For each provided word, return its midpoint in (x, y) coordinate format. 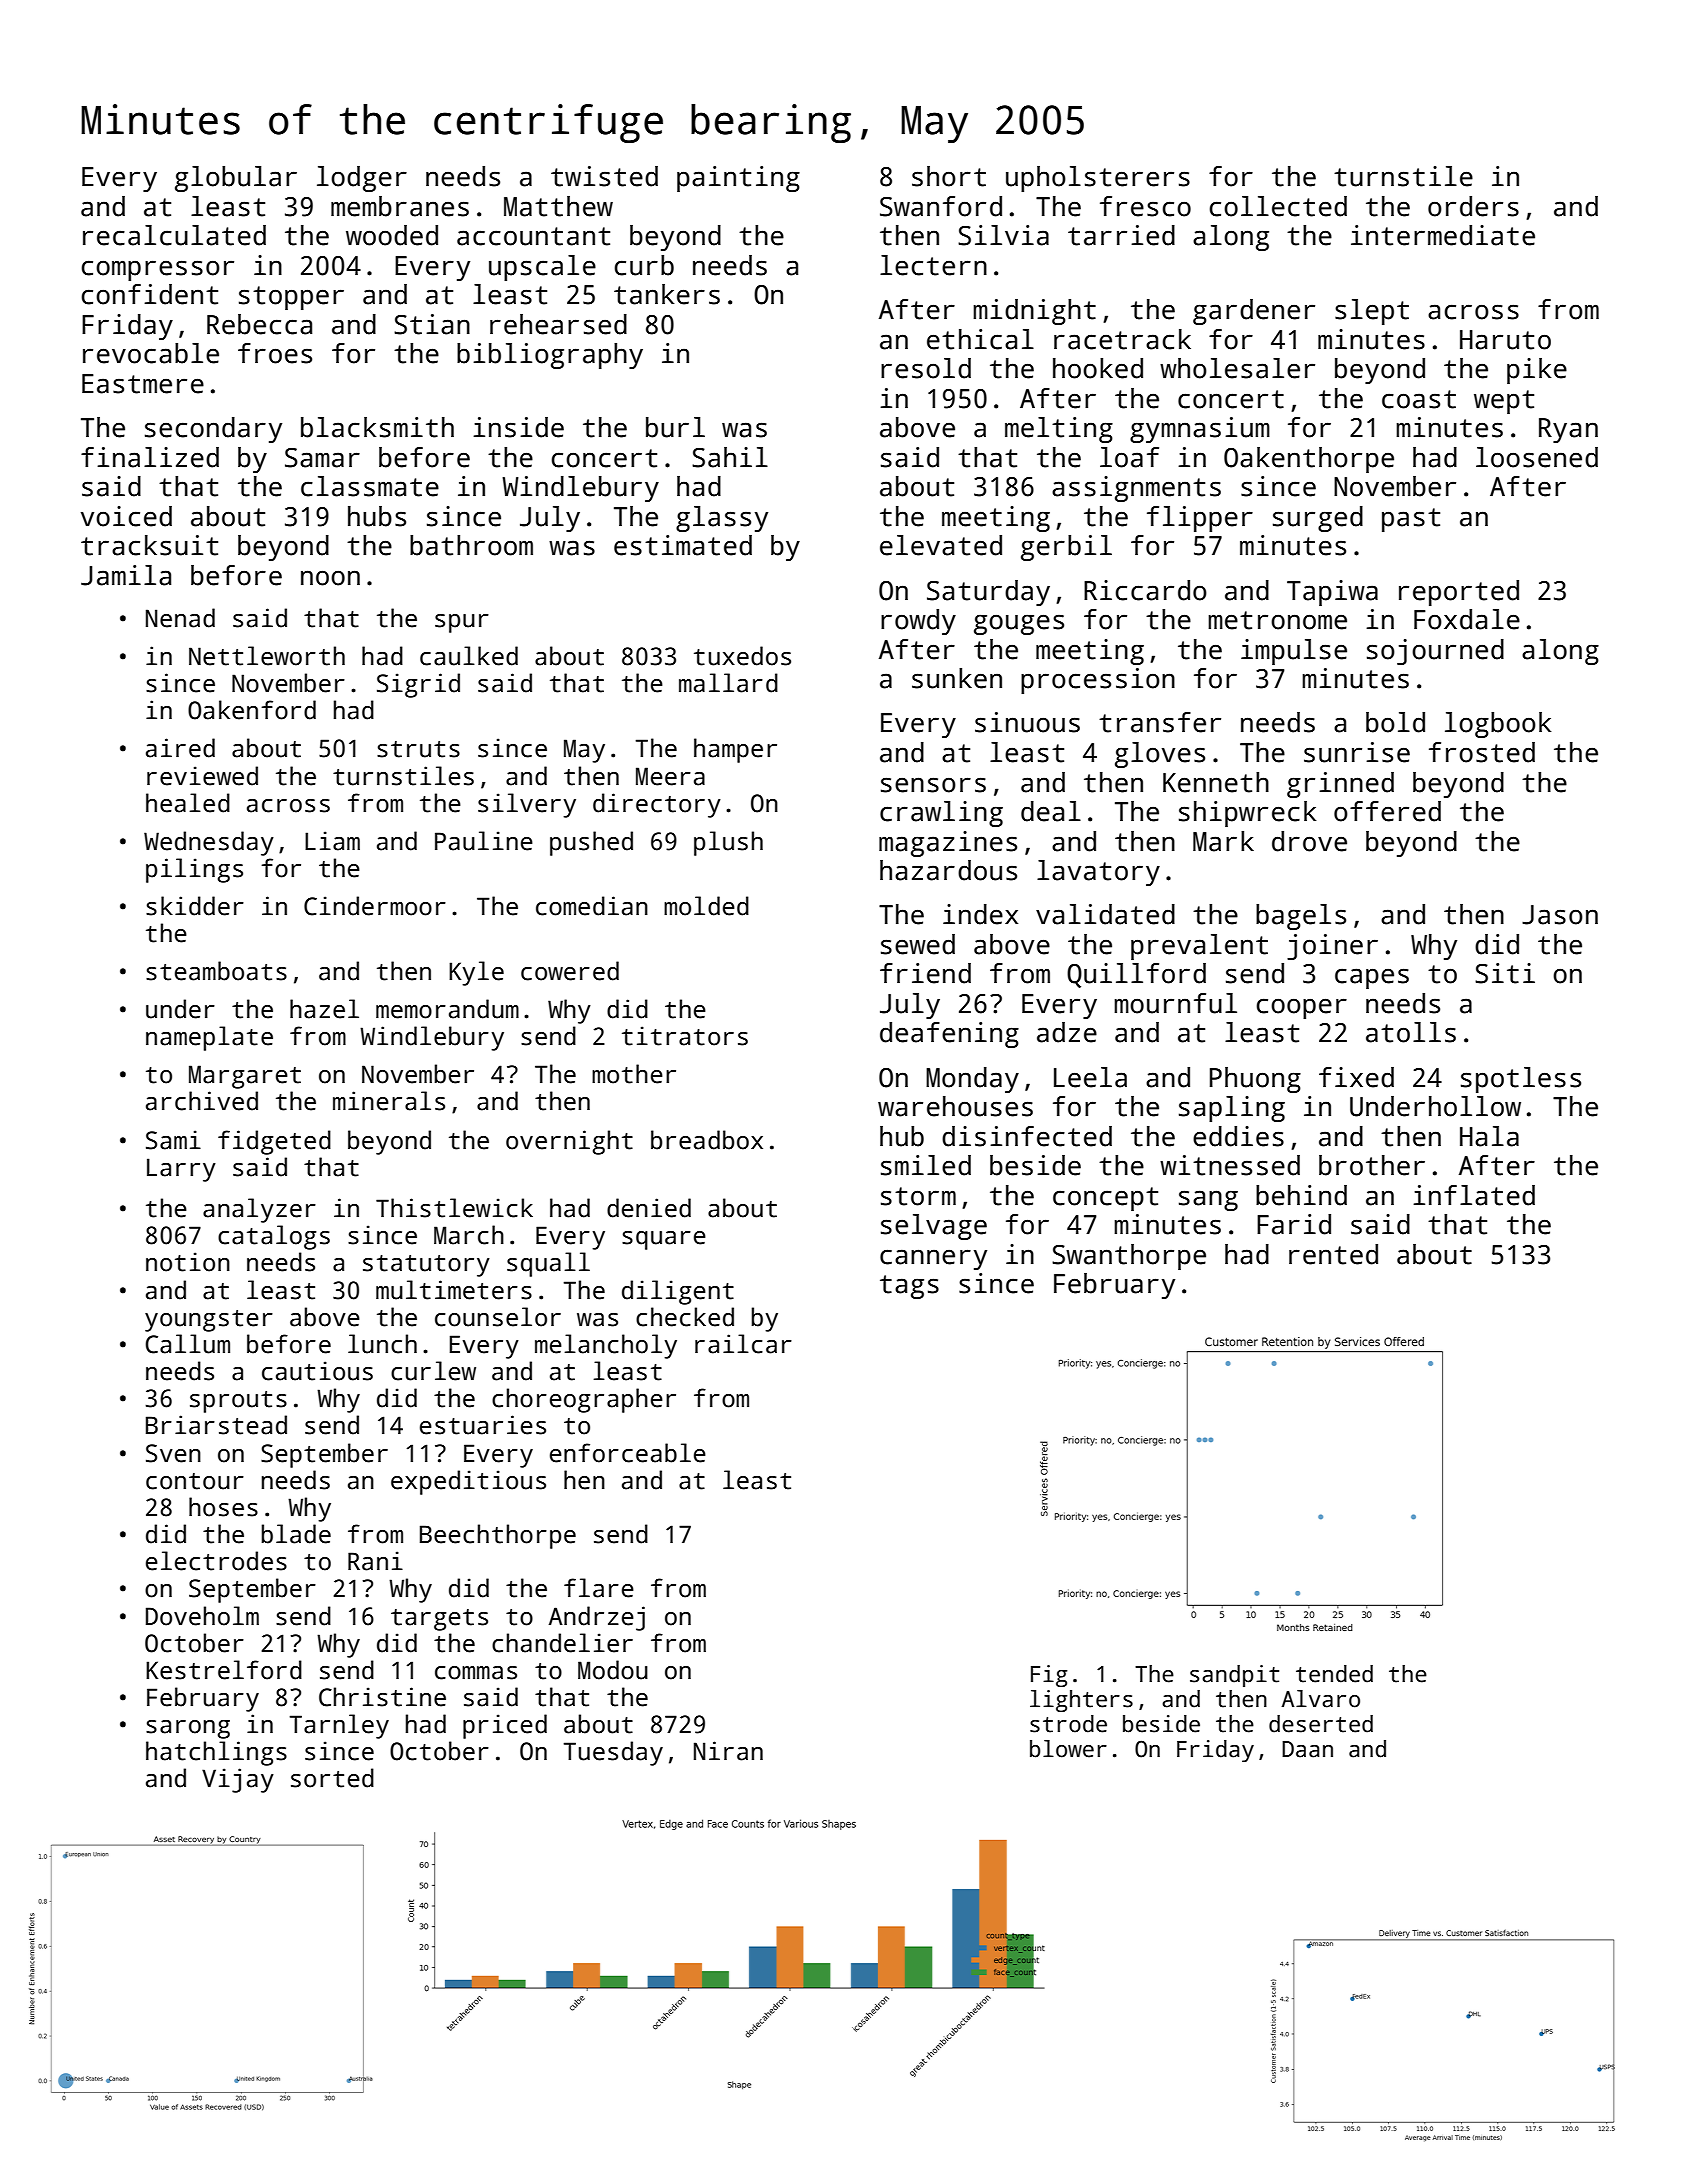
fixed (1356, 1077)
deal (1051, 811)
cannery (933, 1259)
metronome (1277, 620)
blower (1068, 1749)
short (949, 176)
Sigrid (418, 685)
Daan (1307, 1749)
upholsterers (1098, 179)
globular (236, 179)
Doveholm (202, 1616)
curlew (433, 1371)
